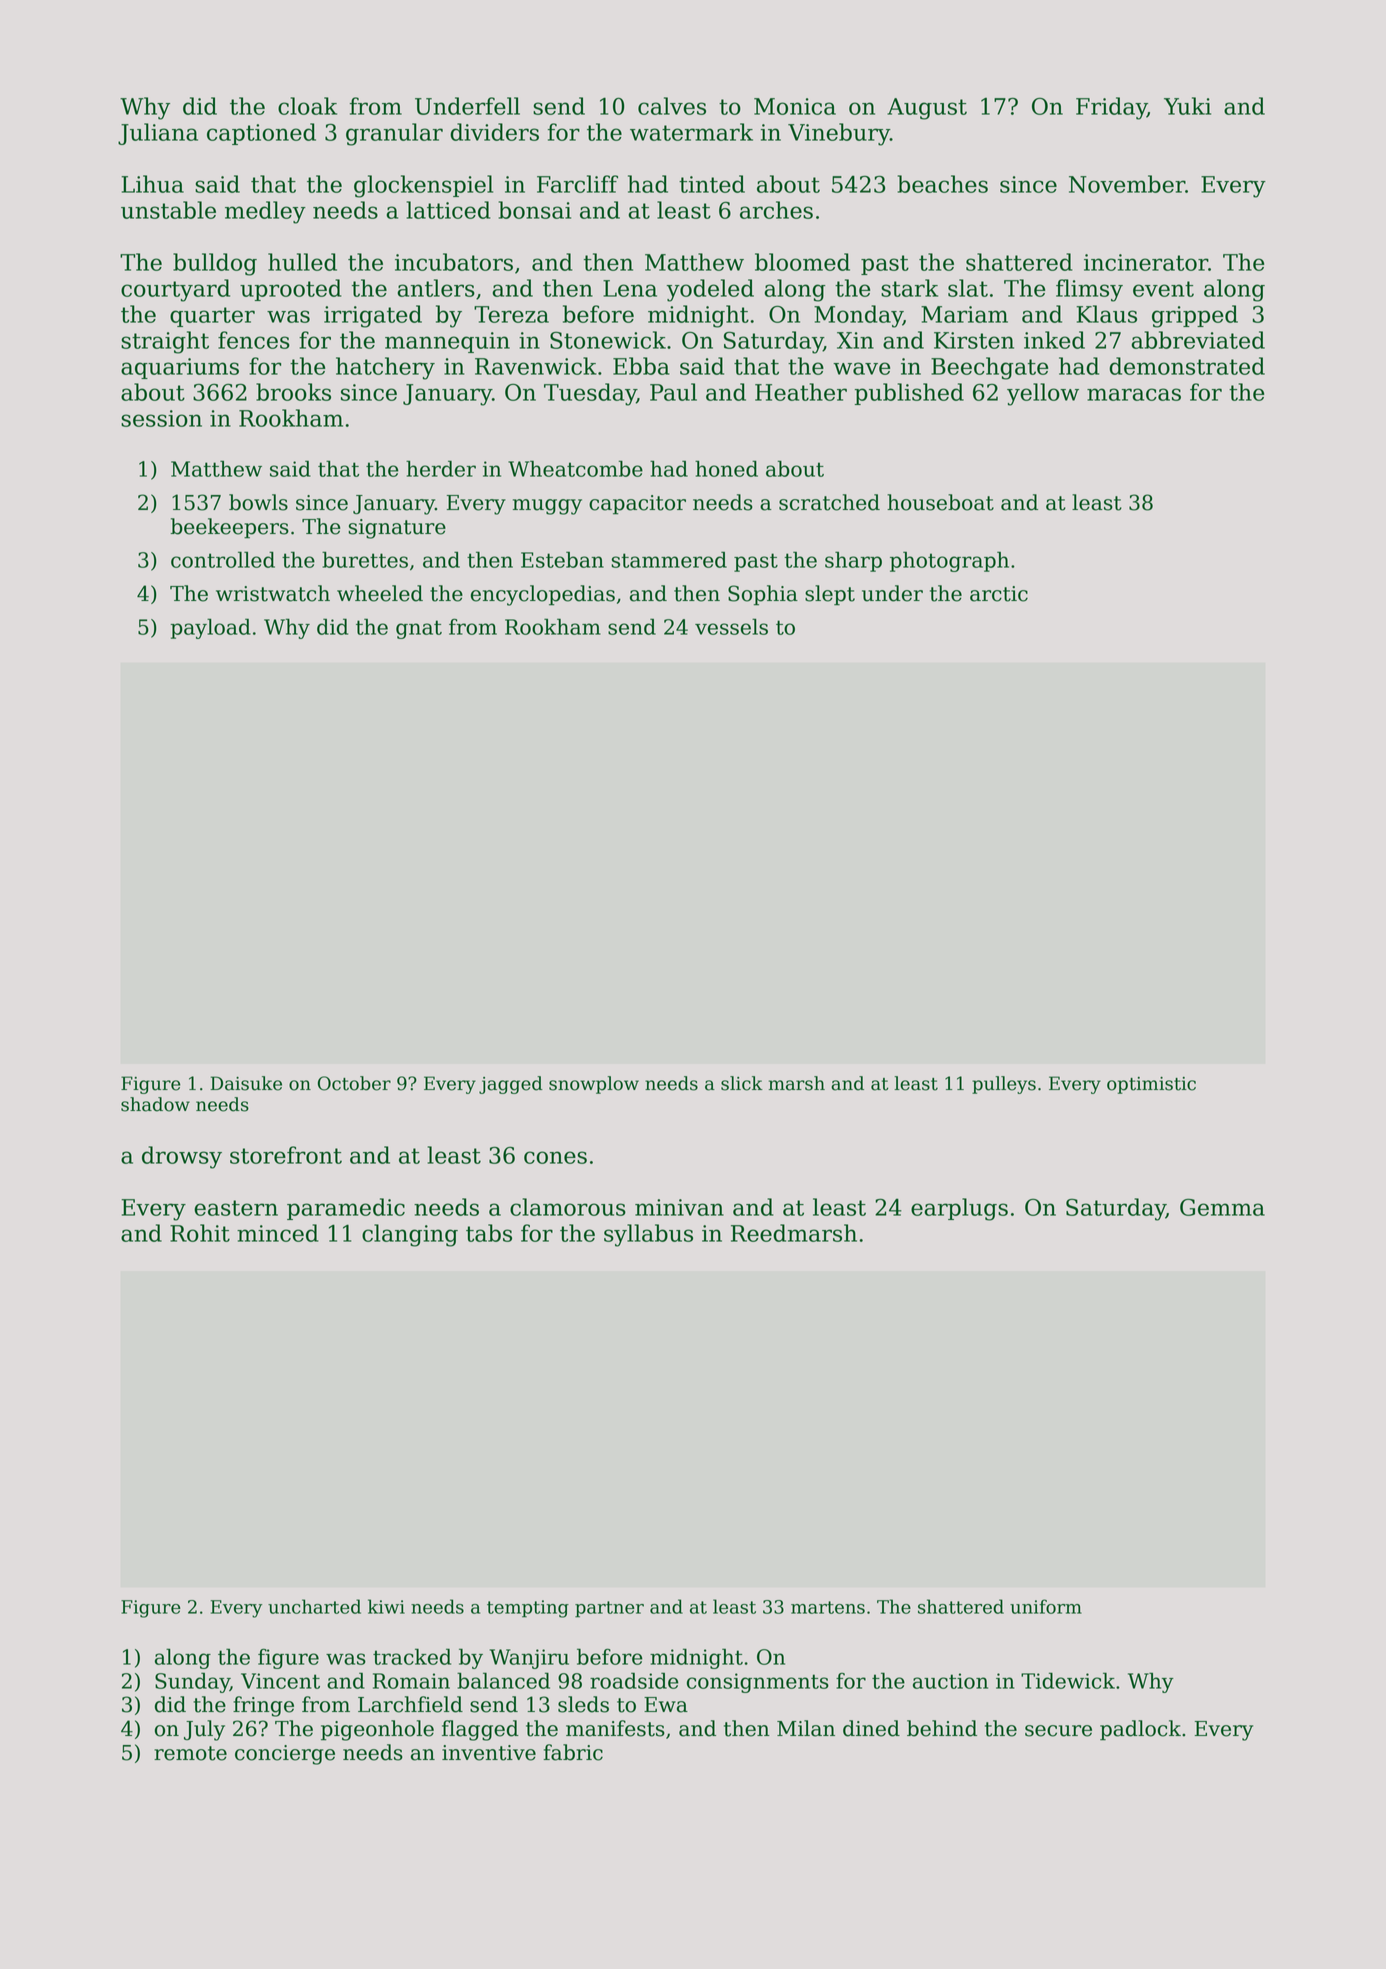 The height and width of the screenshot is (1969, 1386). Describe the element at coordinates (354, 1083) in the screenshot. I see `October` at that location.
